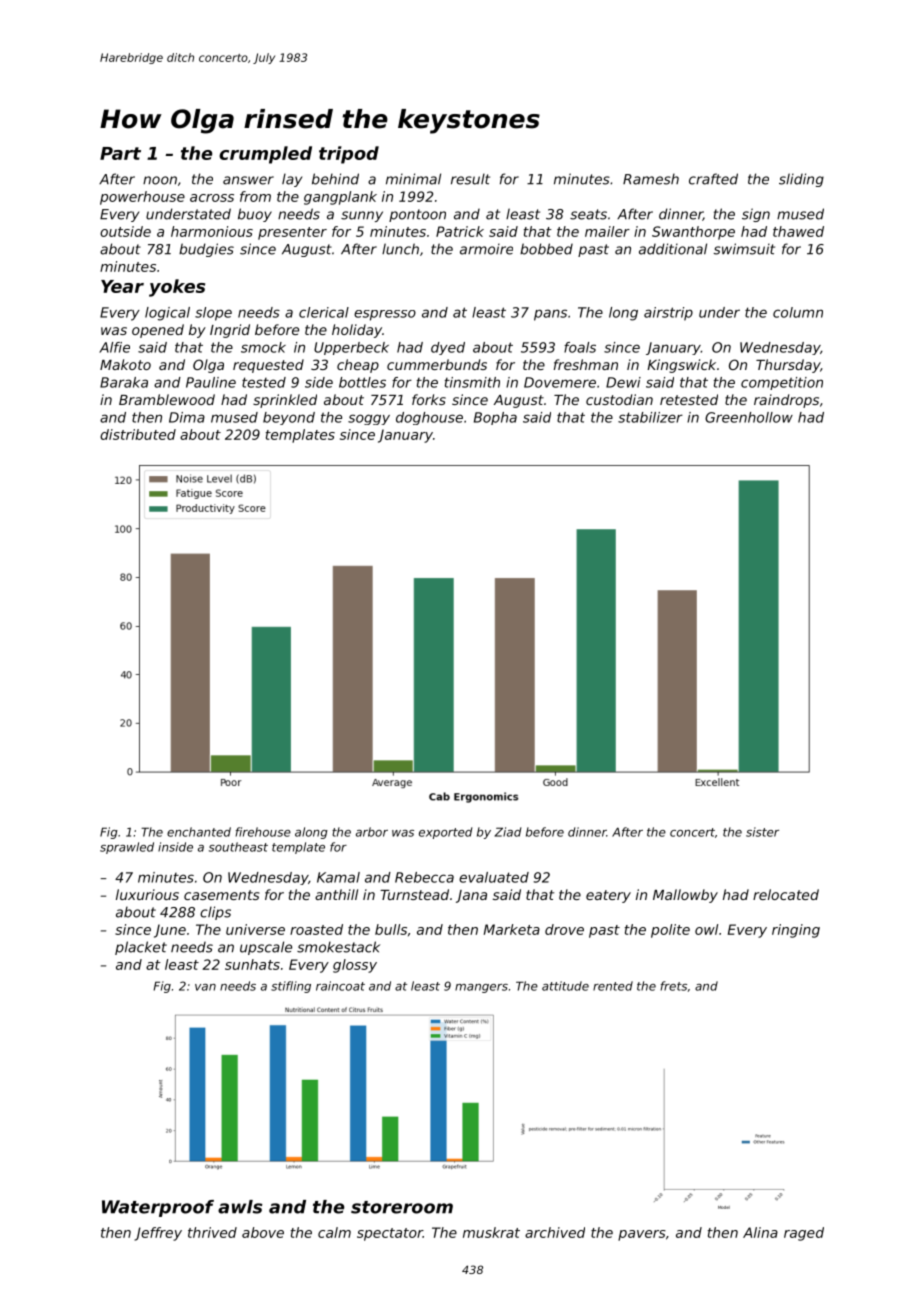  I want to click on bobbed, so click(546, 249).
